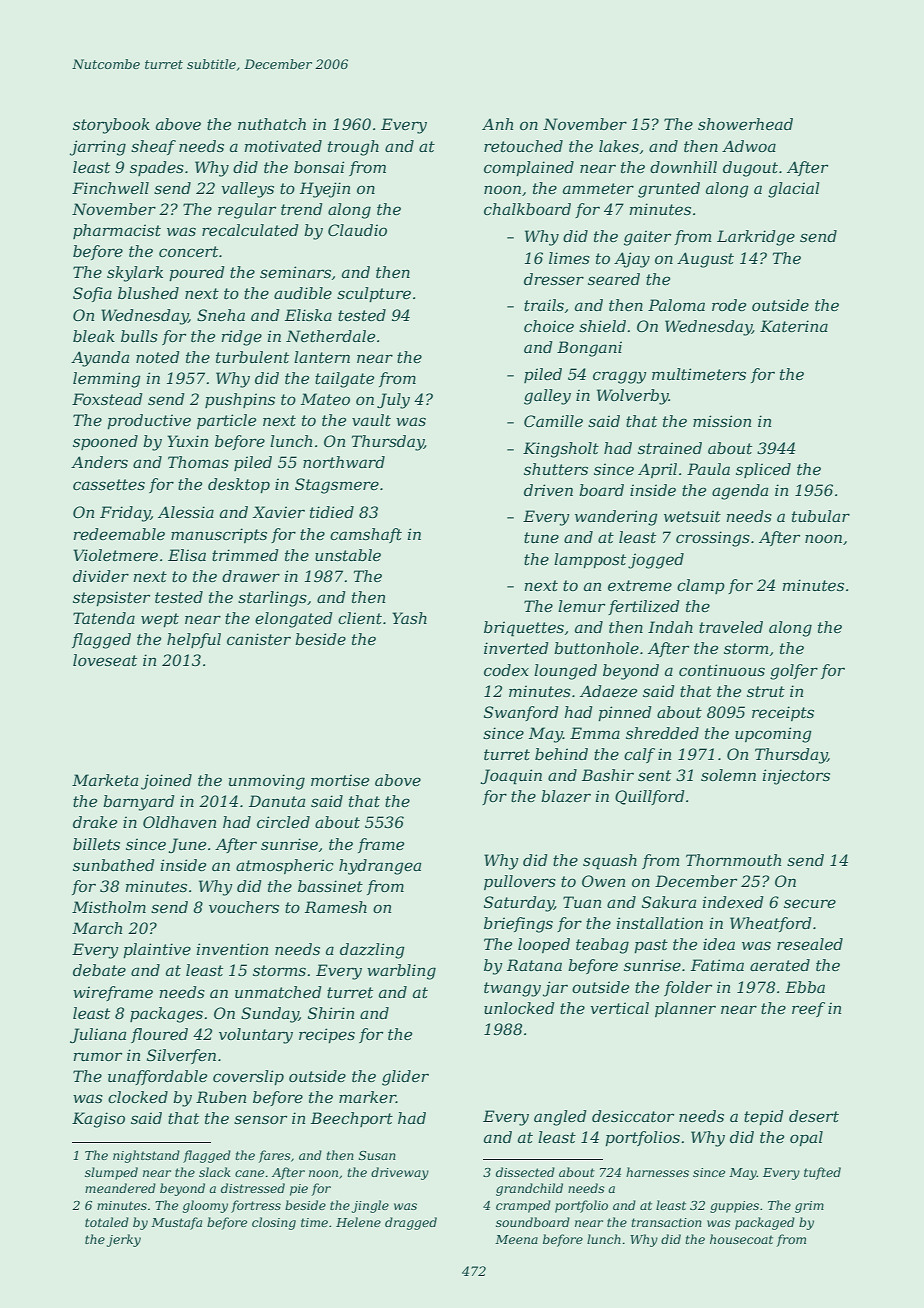 The width and height of the image is (924, 1308). Describe the element at coordinates (340, 780) in the image. I see `mortise` at that location.
